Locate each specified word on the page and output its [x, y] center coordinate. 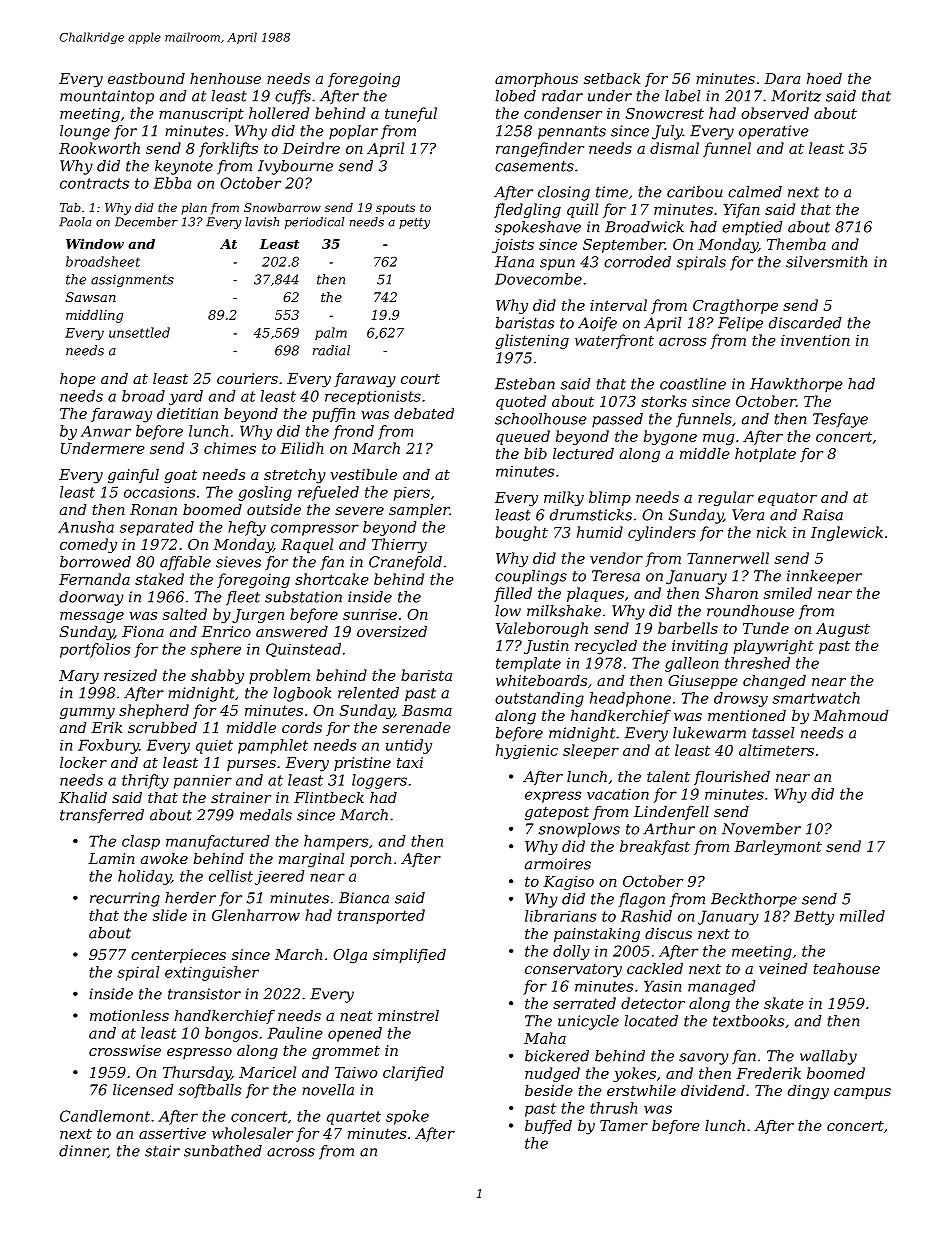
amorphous [536, 80]
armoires [558, 864]
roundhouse [750, 611]
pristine [362, 764]
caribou [695, 192]
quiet [214, 747]
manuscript [201, 115]
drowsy [741, 699]
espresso [199, 1053]
